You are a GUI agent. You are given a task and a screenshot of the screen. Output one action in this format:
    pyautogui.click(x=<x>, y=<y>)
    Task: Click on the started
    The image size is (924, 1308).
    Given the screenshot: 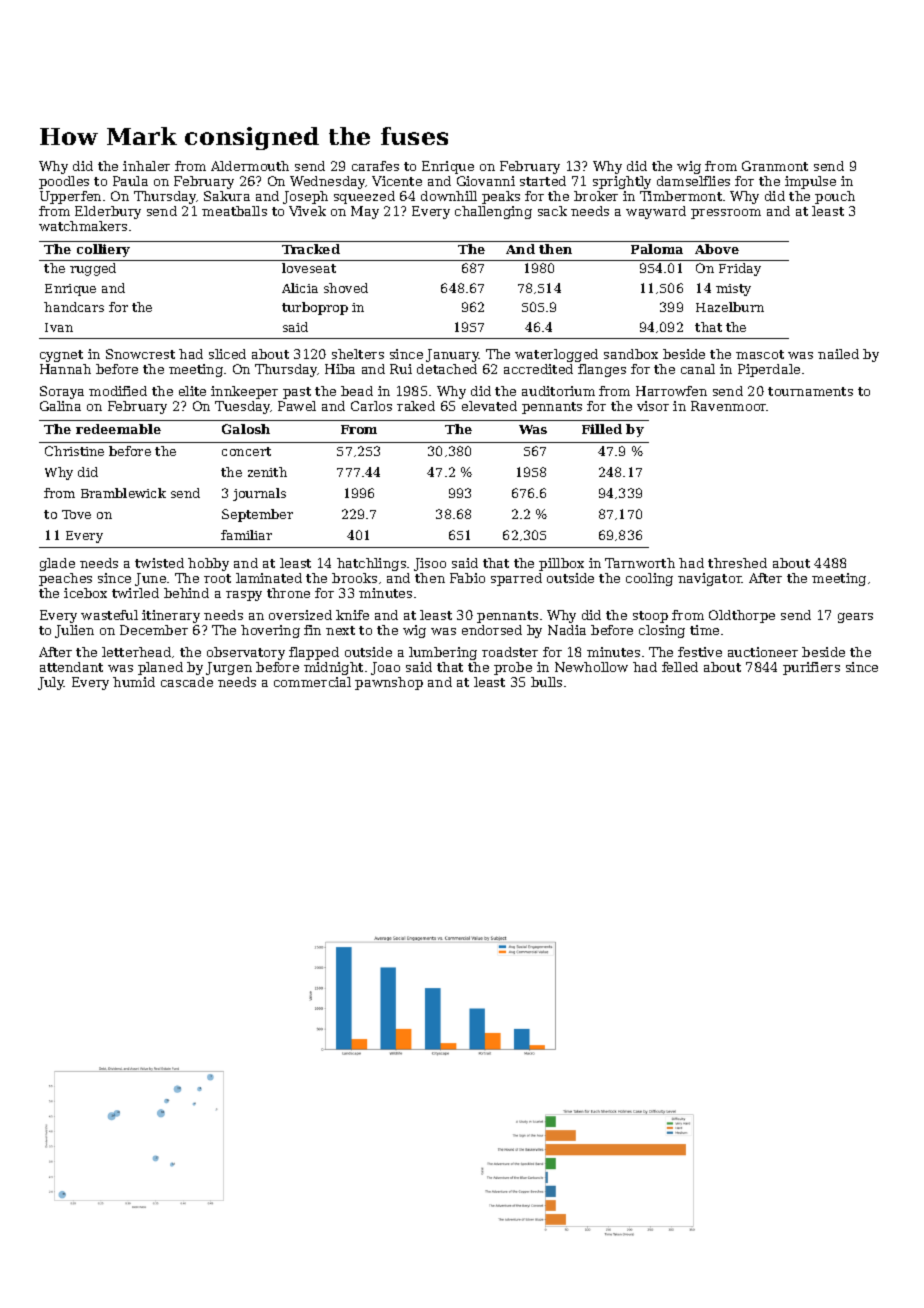 What is the action you would take?
    pyautogui.click(x=543, y=181)
